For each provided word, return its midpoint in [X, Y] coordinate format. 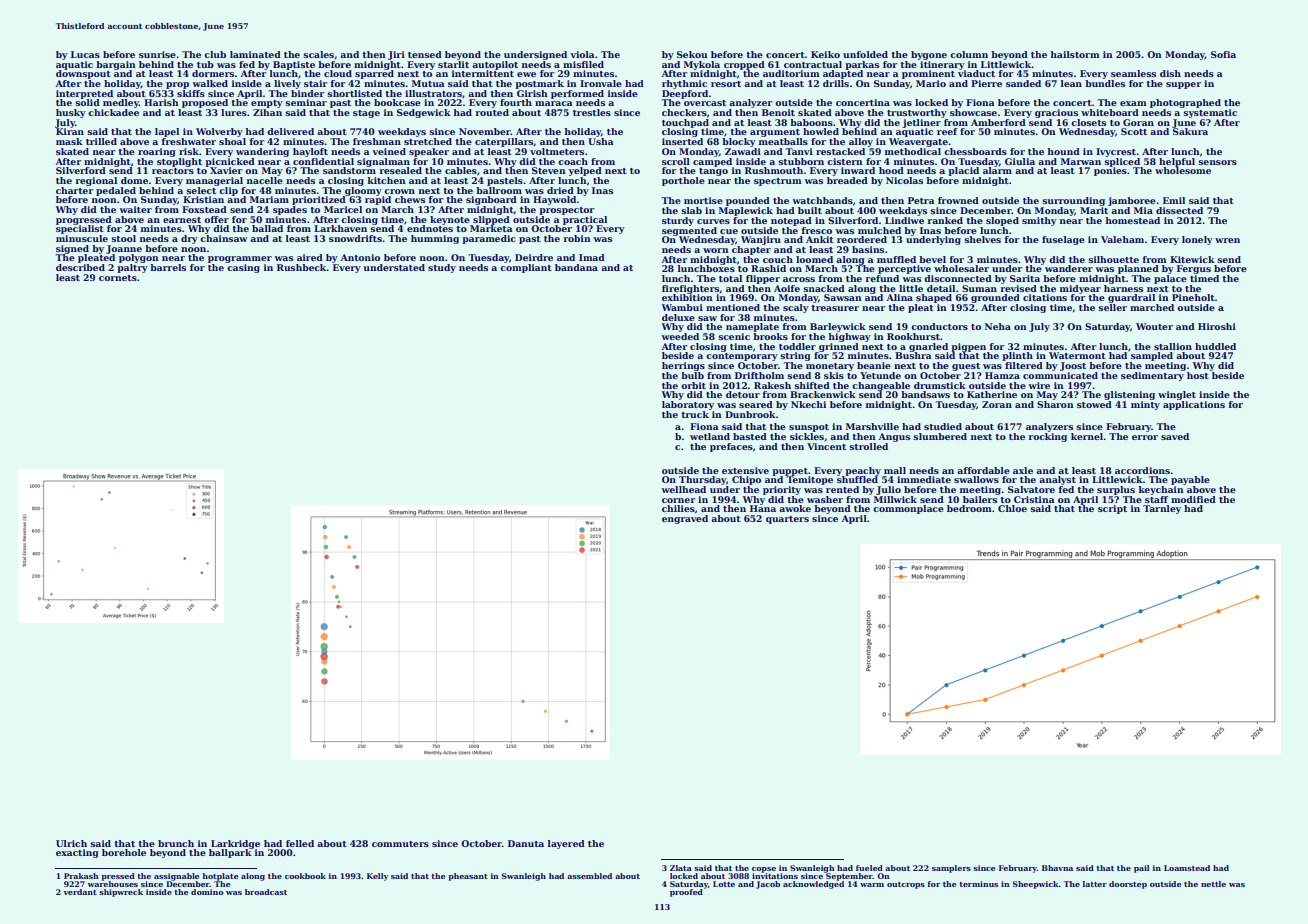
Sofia [1223, 54]
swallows [976, 479]
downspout [83, 74]
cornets [118, 278]
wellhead [684, 489]
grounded [995, 298]
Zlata [681, 868]
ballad [267, 228]
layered [566, 844]
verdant [80, 892]
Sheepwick [1036, 885]
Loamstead [1187, 868]
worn [716, 250]
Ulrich [71, 843]
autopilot [495, 65]
